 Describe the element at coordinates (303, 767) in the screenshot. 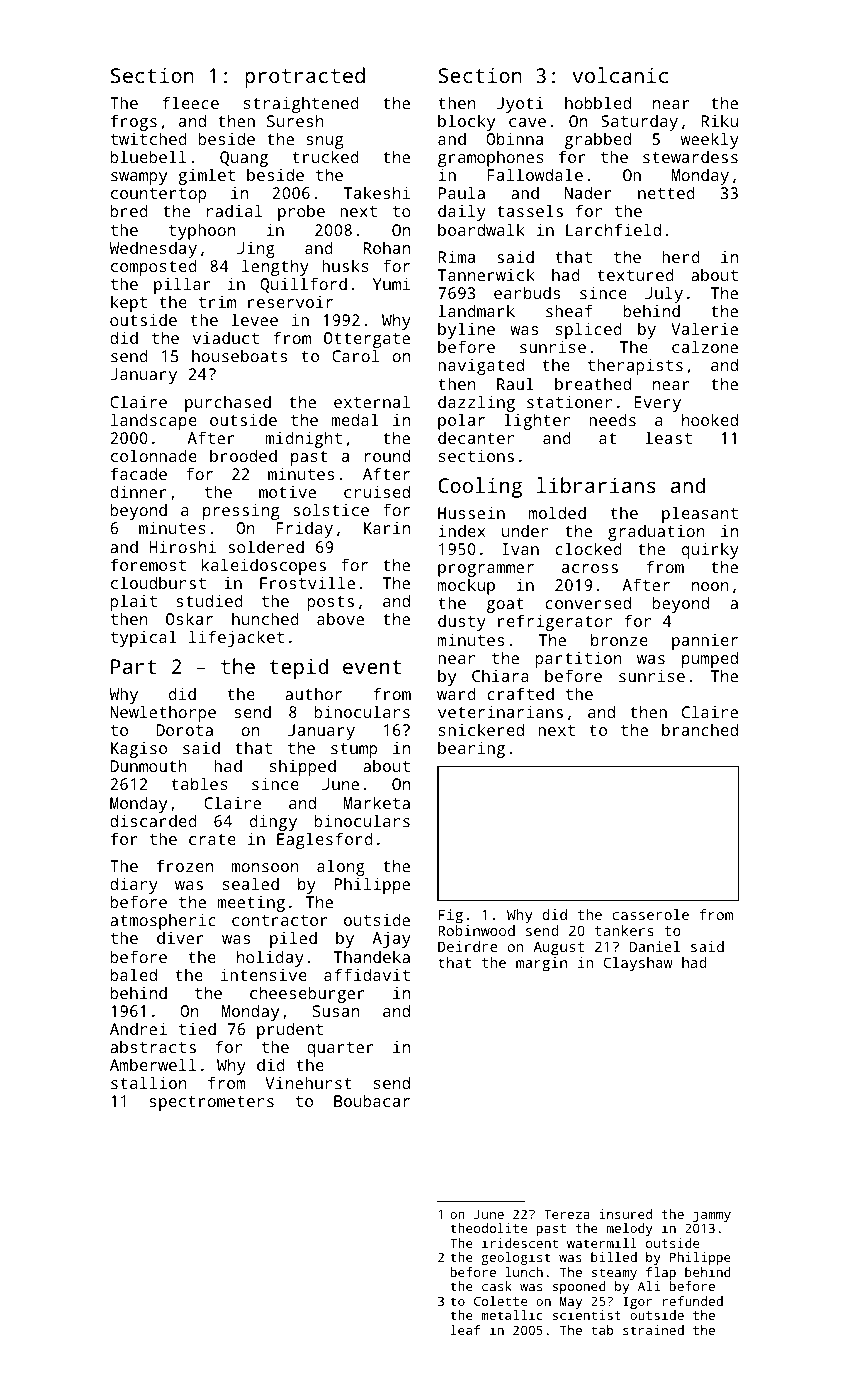

I see `shipped` at that location.
